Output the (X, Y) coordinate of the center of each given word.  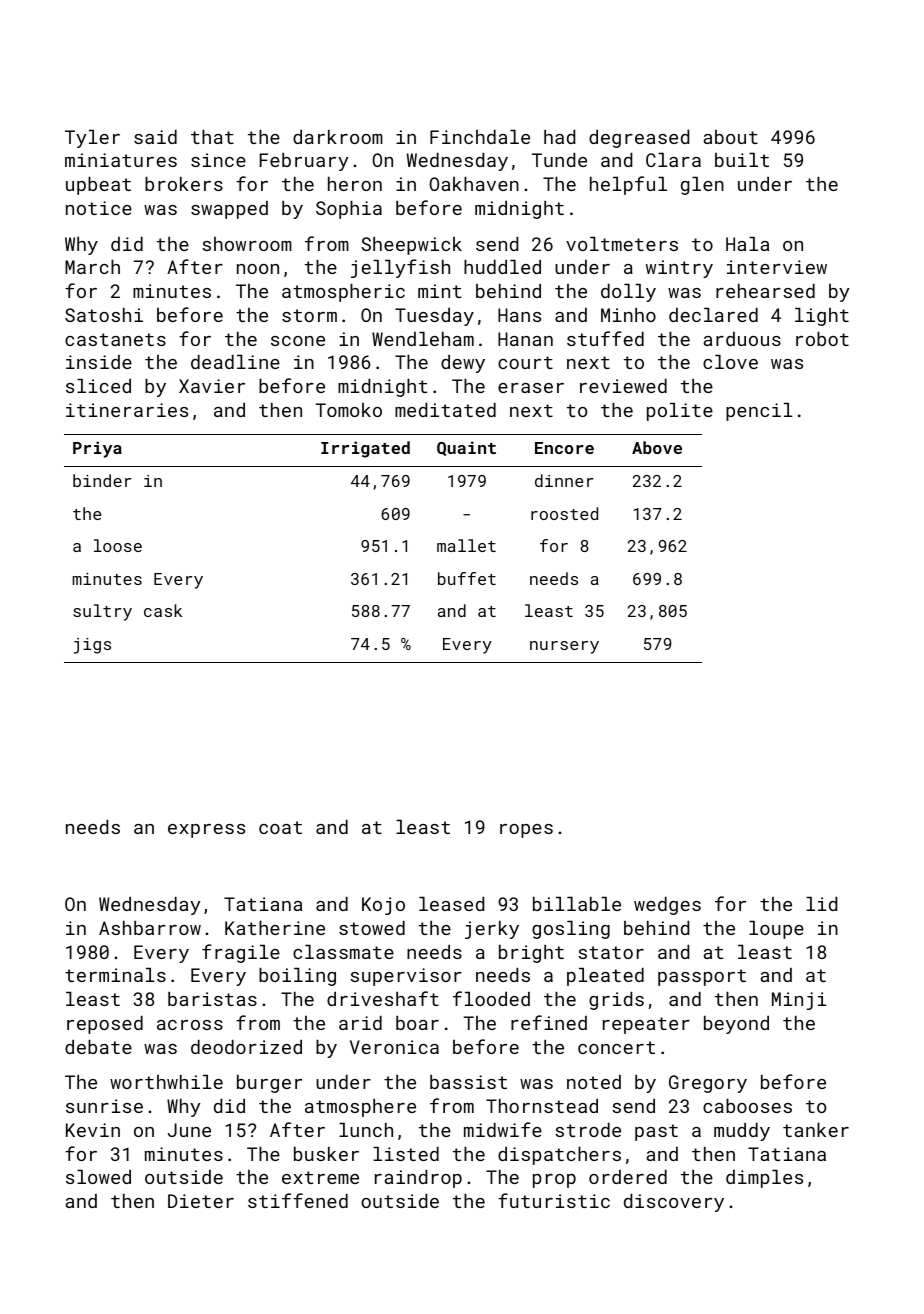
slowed (98, 1177)
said (155, 137)
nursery (564, 647)
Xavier (212, 386)
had (559, 137)
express (206, 831)
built (742, 160)
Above (657, 447)
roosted (564, 513)
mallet (466, 545)
